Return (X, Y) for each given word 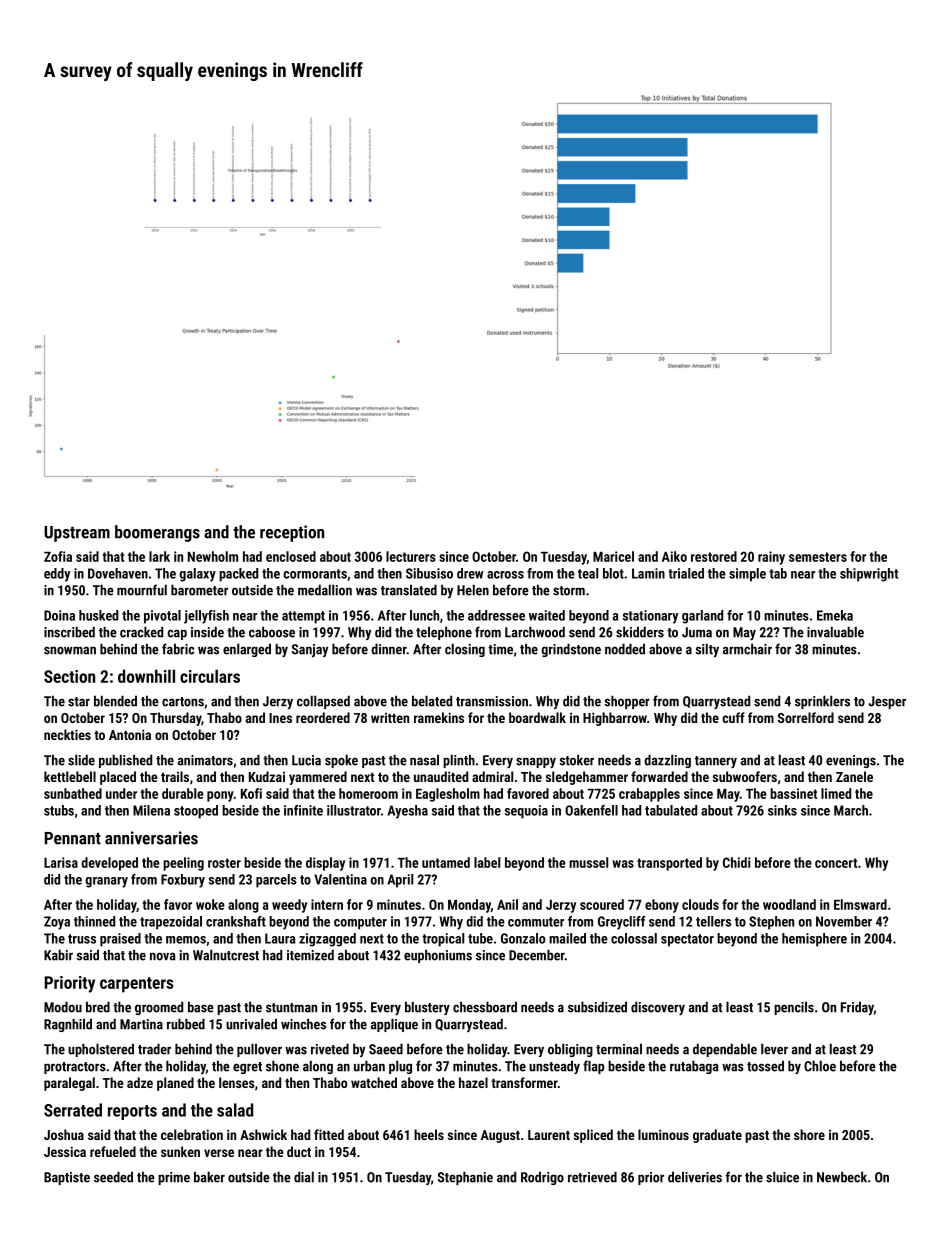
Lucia (306, 760)
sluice (782, 1177)
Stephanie (465, 1178)
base (201, 1007)
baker (209, 1177)
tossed (765, 1066)
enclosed (291, 556)
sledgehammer (587, 778)
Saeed (386, 1049)
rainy (771, 558)
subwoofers (745, 776)
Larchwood (535, 632)
